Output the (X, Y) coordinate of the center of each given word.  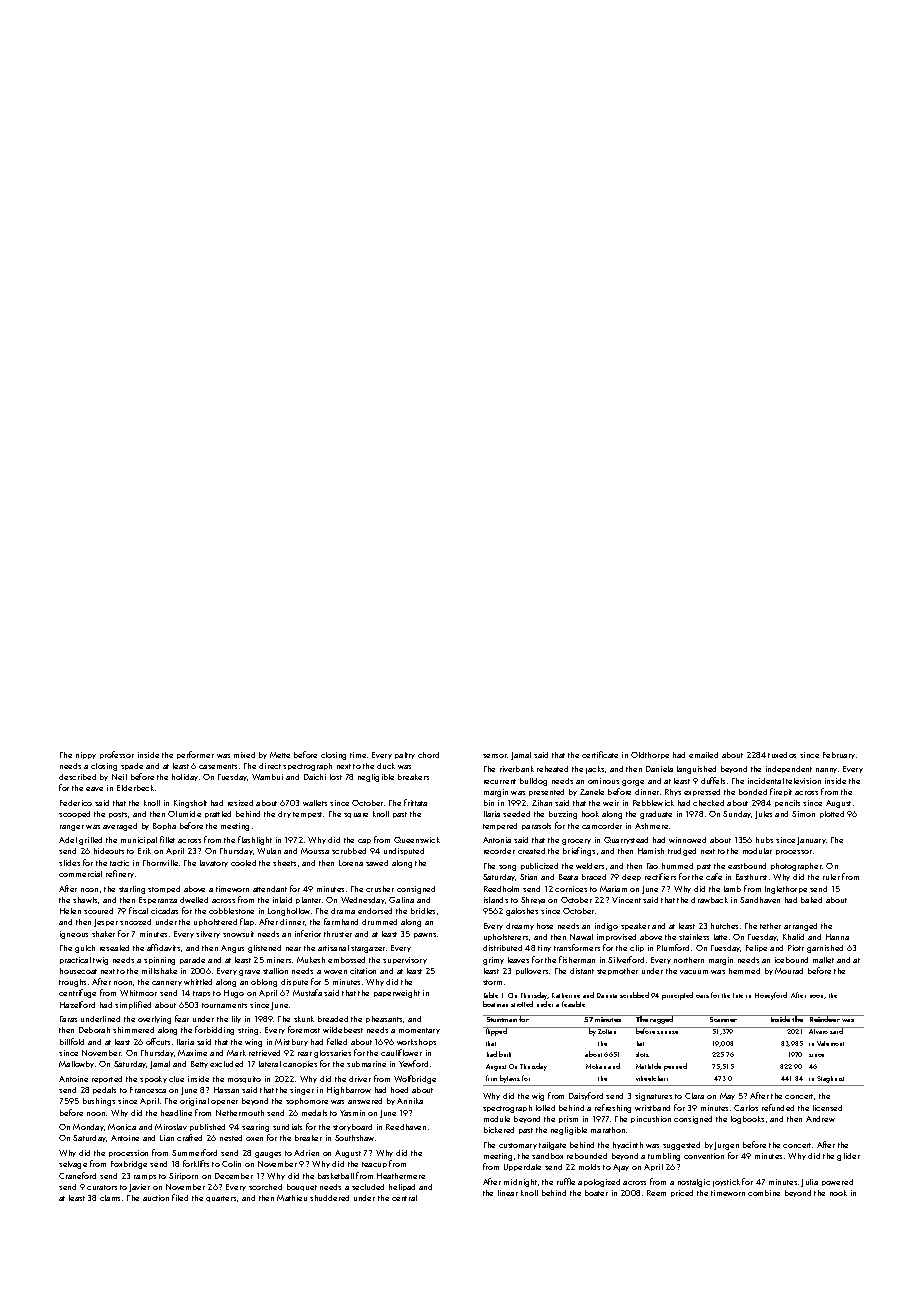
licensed (827, 1108)
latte (720, 937)
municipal (139, 840)
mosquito (244, 1079)
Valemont (830, 1043)
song (507, 868)
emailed (703, 755)
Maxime (192, 1053)
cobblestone (231, 911)
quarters (221, 1199)
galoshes (522, 912)
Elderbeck (135, 788)
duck (386, 766)
